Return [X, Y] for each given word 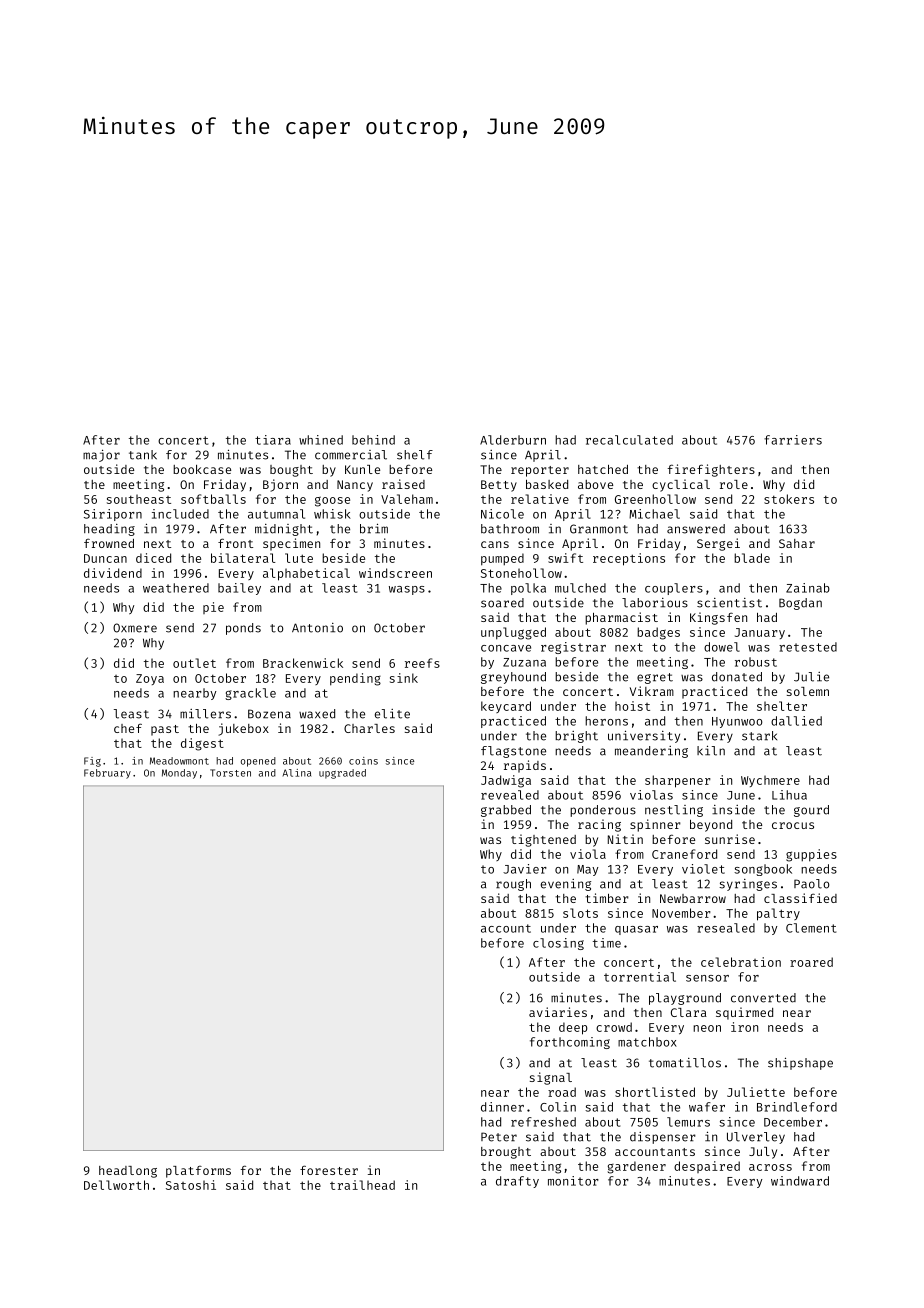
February [107, 774]
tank [143, 455]
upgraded [342, 774]
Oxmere [135, 628]
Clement [811, 928]
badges [658, 633]
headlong [128, 1172]
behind [373, 440]
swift [565, 558]
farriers [793, 440]
